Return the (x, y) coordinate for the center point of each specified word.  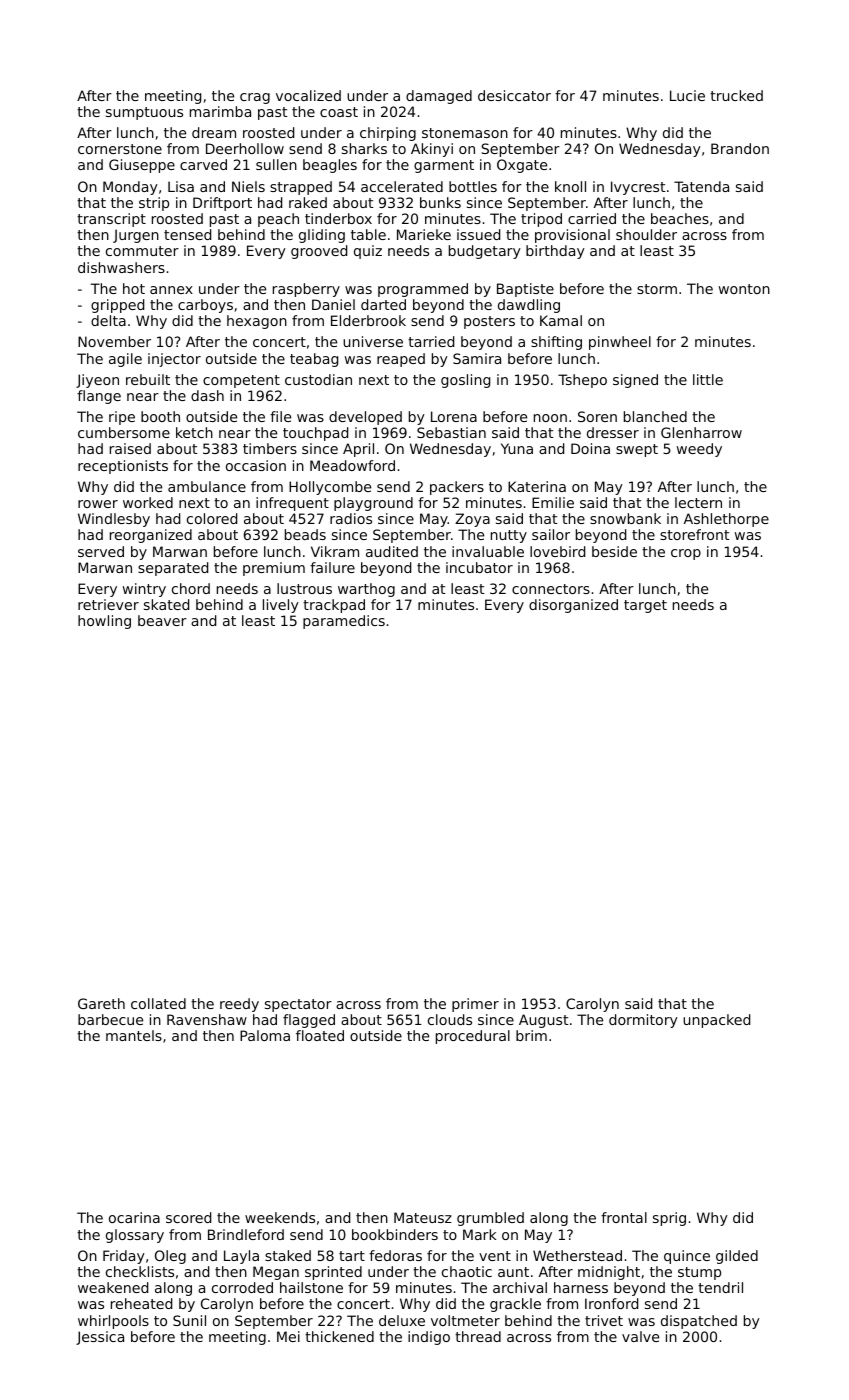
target (645, 606)
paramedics (344, 622)
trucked (736, 95)
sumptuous (144, 113)
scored (188, 1217)
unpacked (716, 1021)
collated (158, 1003)
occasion (256, 465)
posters (489, 322)
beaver (162, 620)
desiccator (514, 95)
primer (475, 1005)
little (708, 379)
